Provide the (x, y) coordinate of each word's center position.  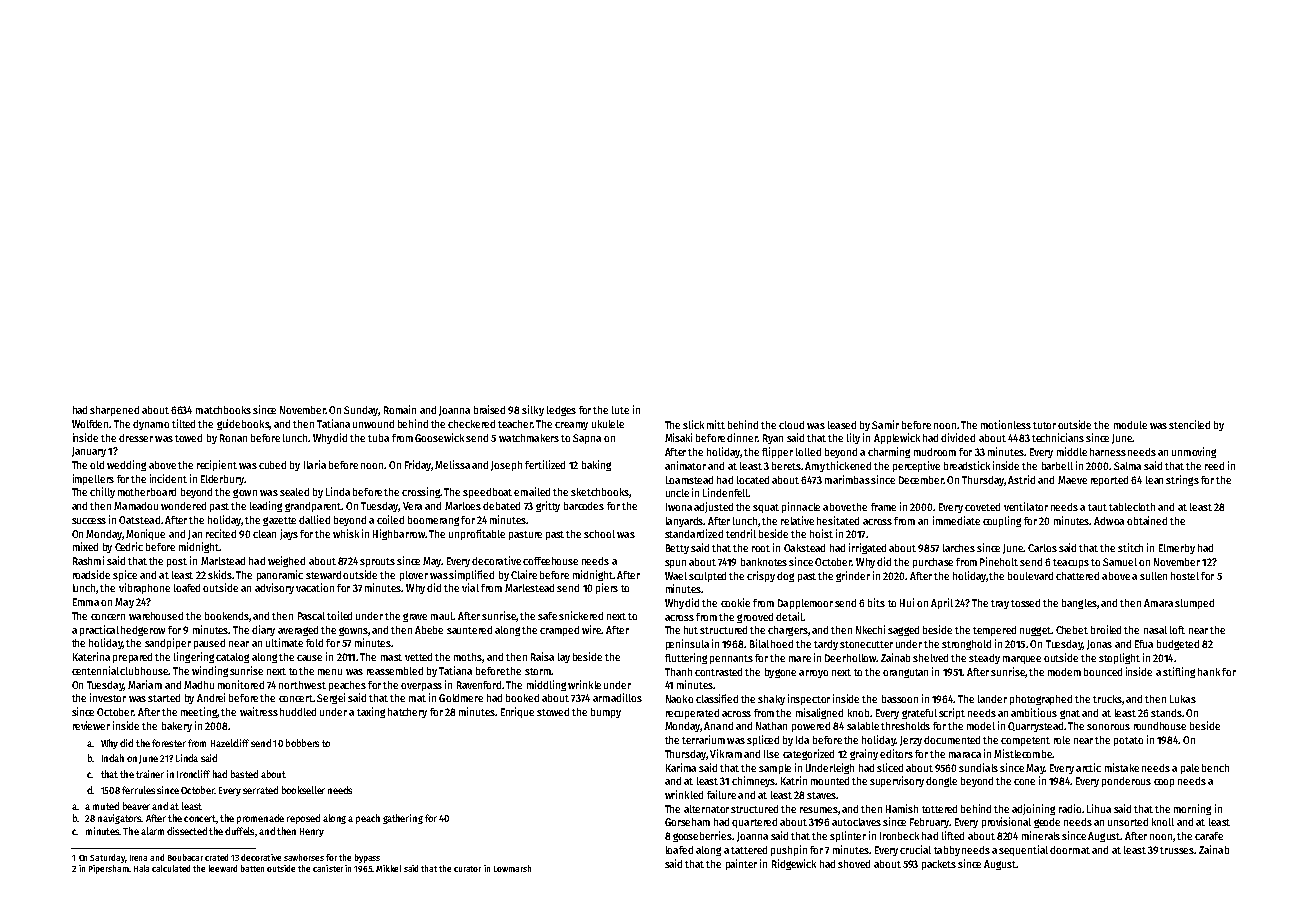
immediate (956, 520)
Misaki (678, 437)
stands (1166, 713)
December (921, 480)
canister (328, 868)
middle (1072, 451)
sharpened (114, 411)
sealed (294, 492)
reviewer (91, 725)
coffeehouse (550, 561)
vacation (315, 587)
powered (811, 727)
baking (596, 465)
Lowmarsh (512, 868)
